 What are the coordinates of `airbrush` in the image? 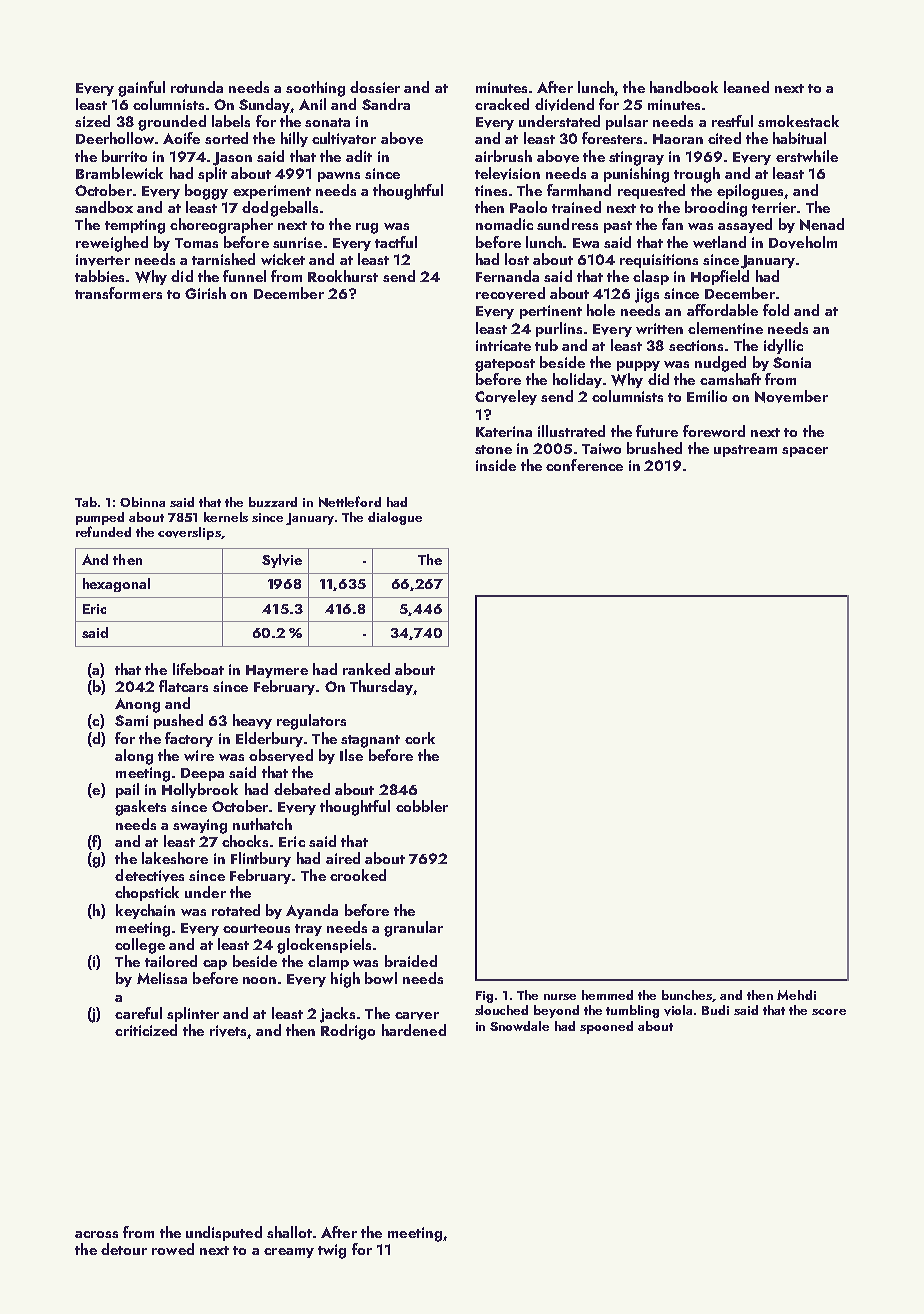 It's located at (503, 156).
